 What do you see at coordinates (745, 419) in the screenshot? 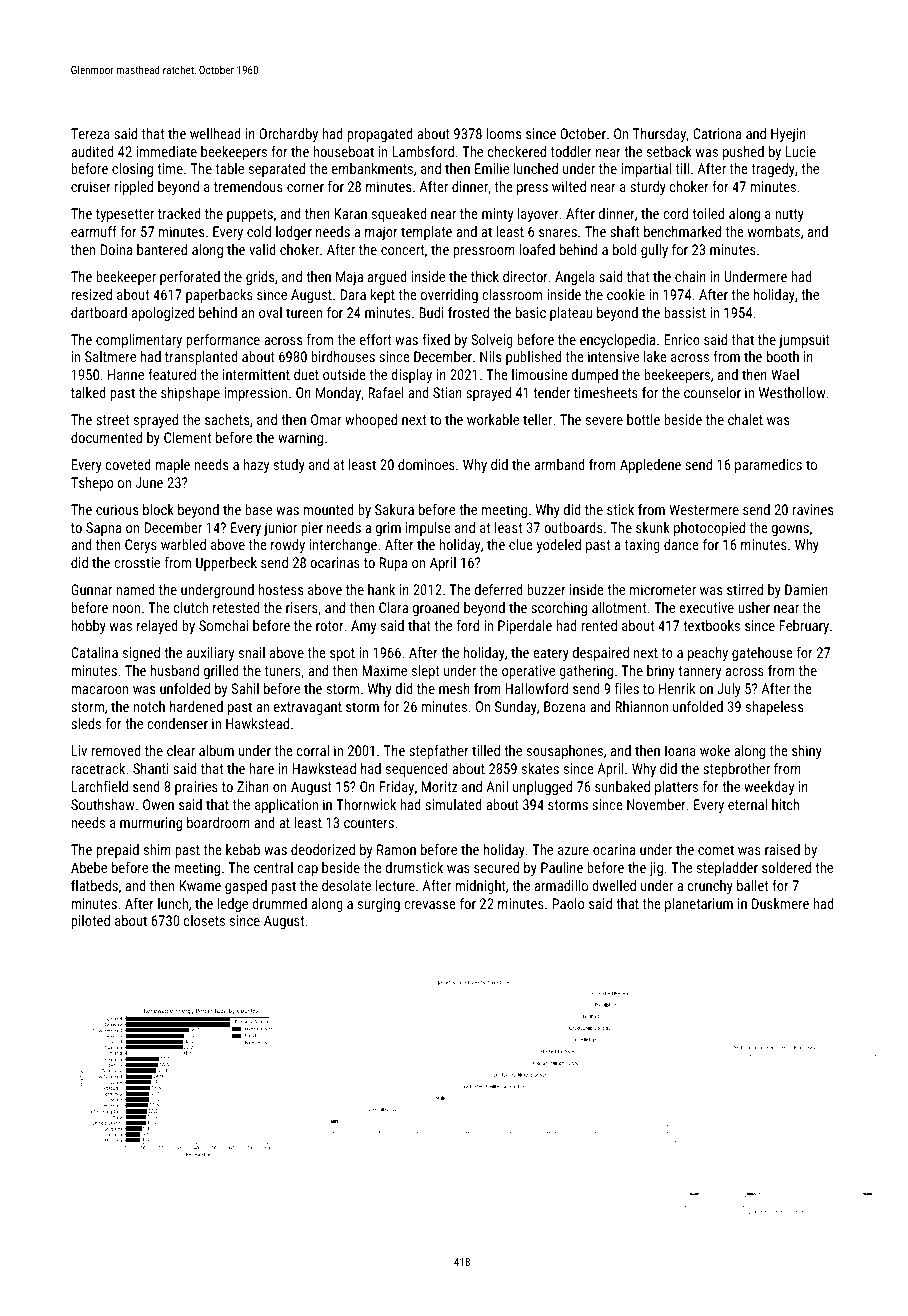
I see `chalet` at bounding box center [745, 419].
